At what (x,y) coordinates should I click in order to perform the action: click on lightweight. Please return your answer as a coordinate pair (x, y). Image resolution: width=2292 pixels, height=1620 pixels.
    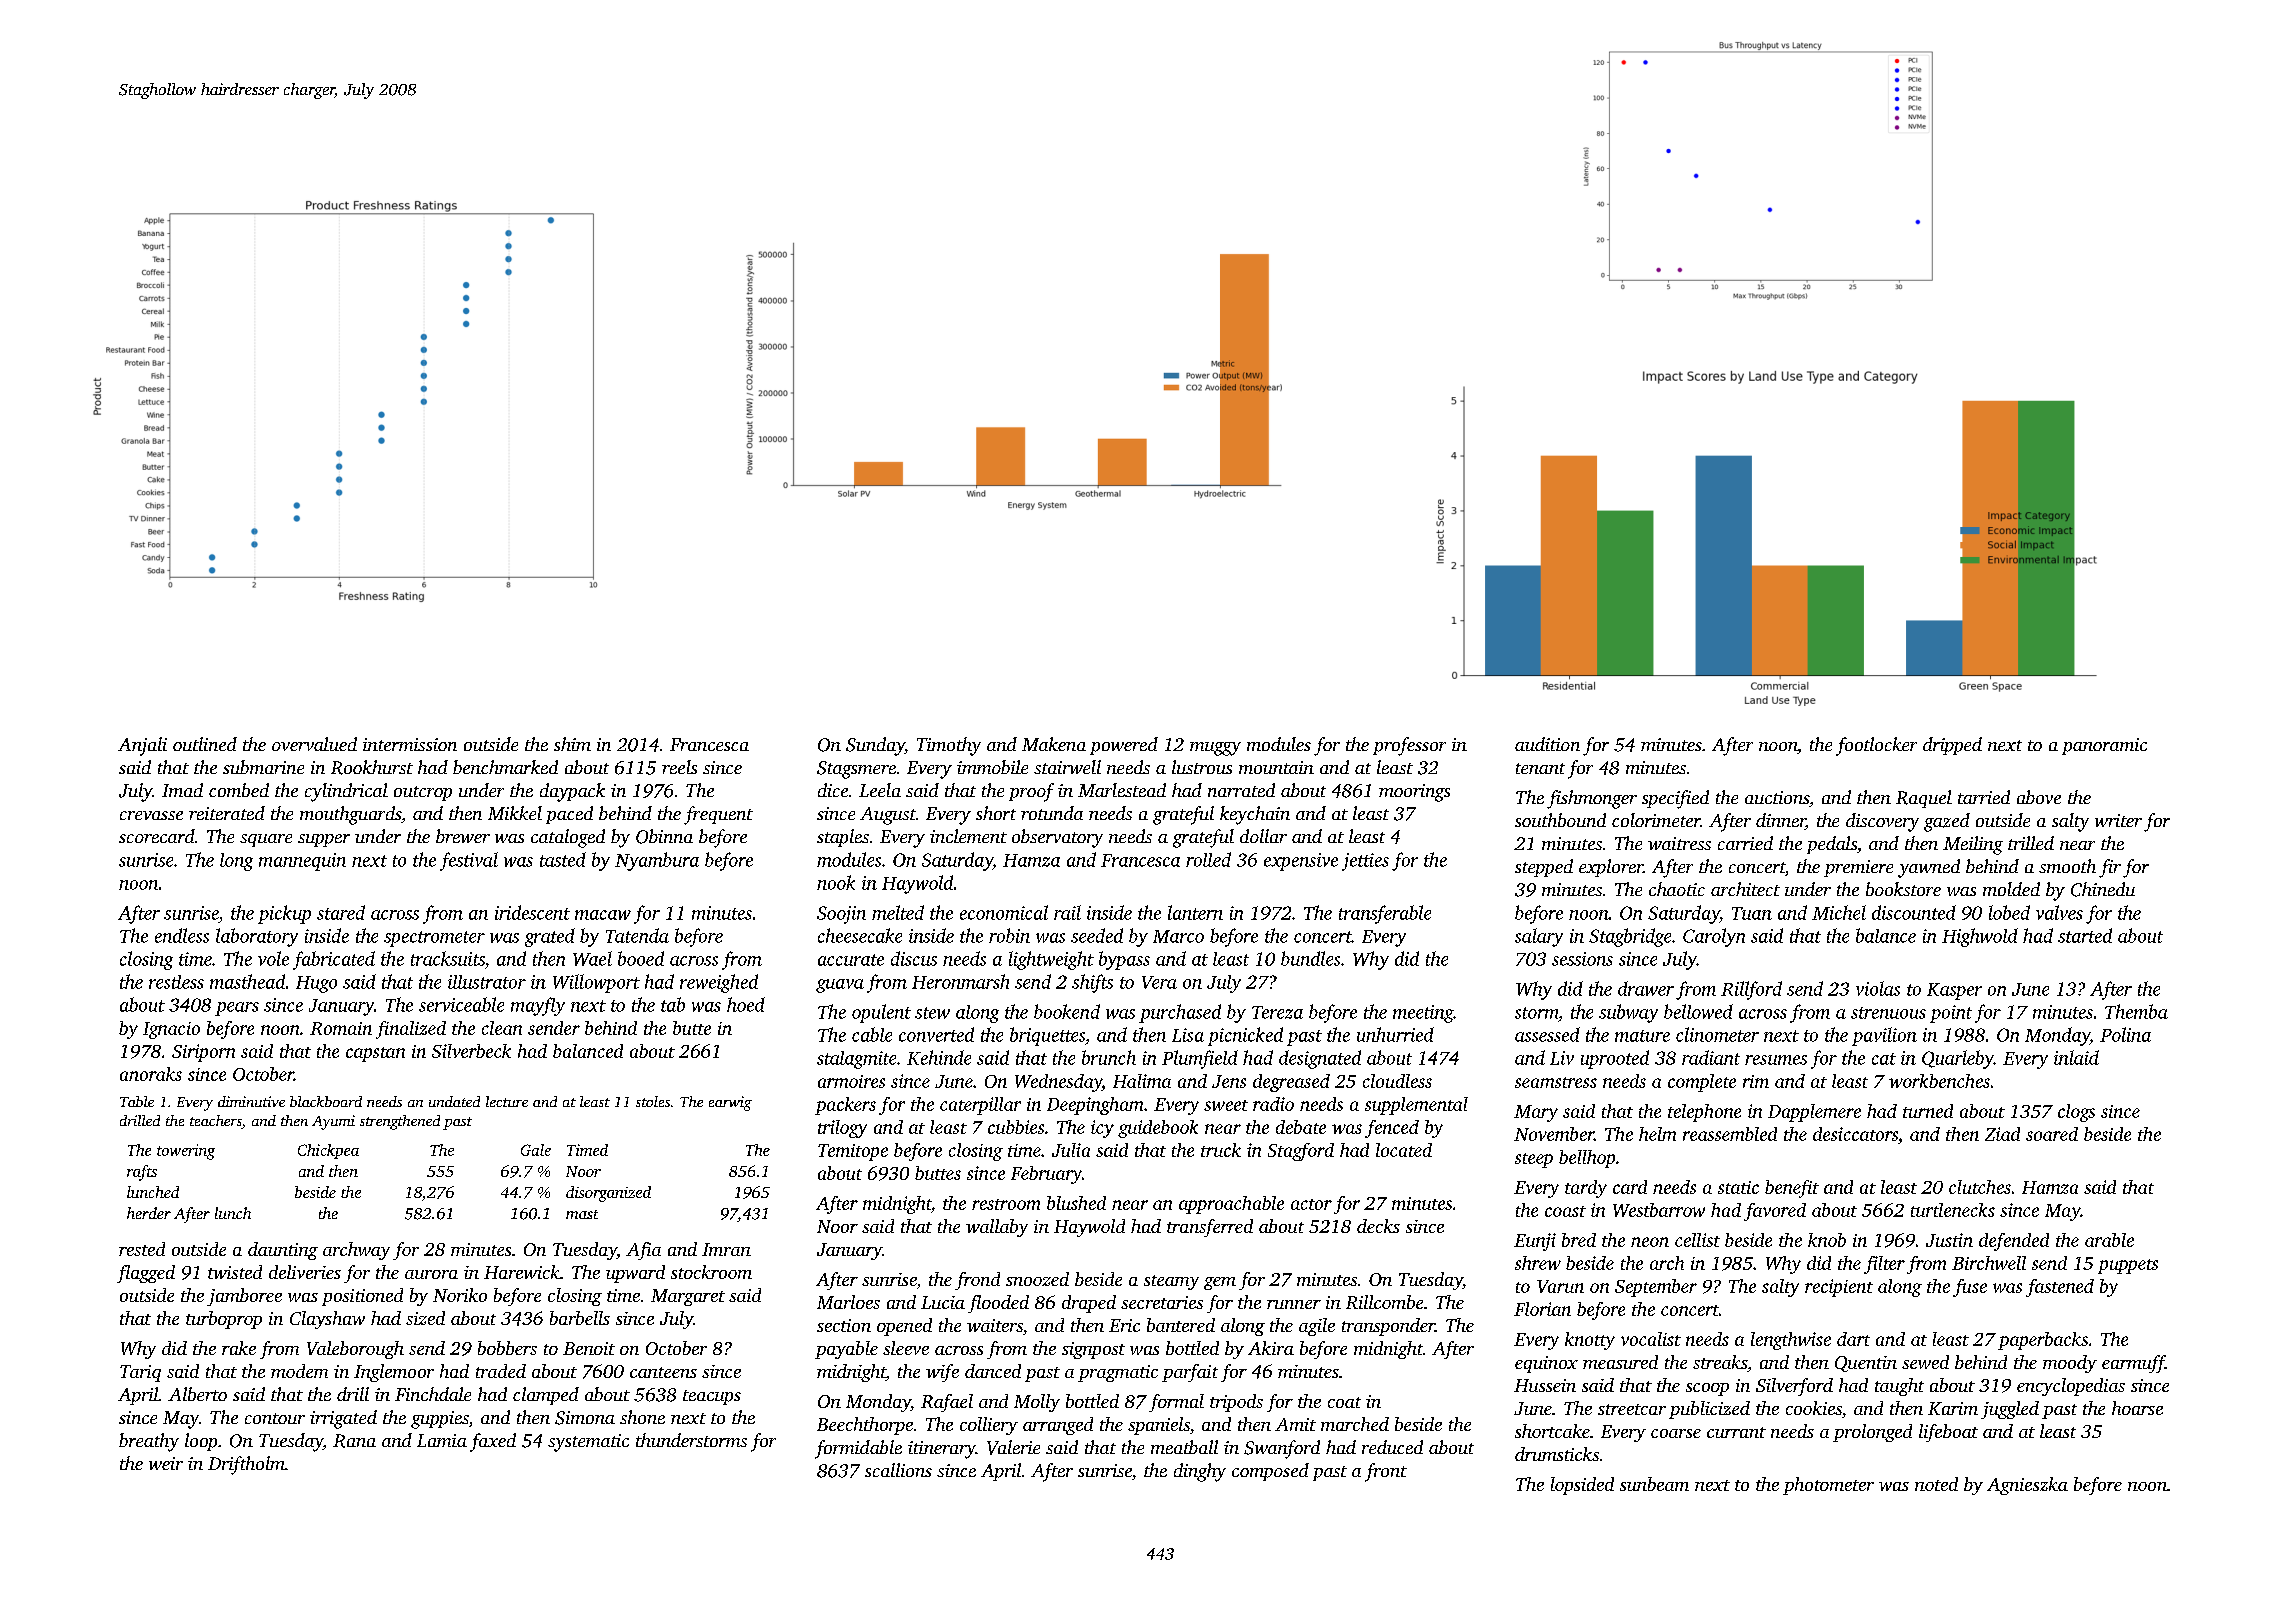
    Looking at the image, I should click on (1051, 960).
